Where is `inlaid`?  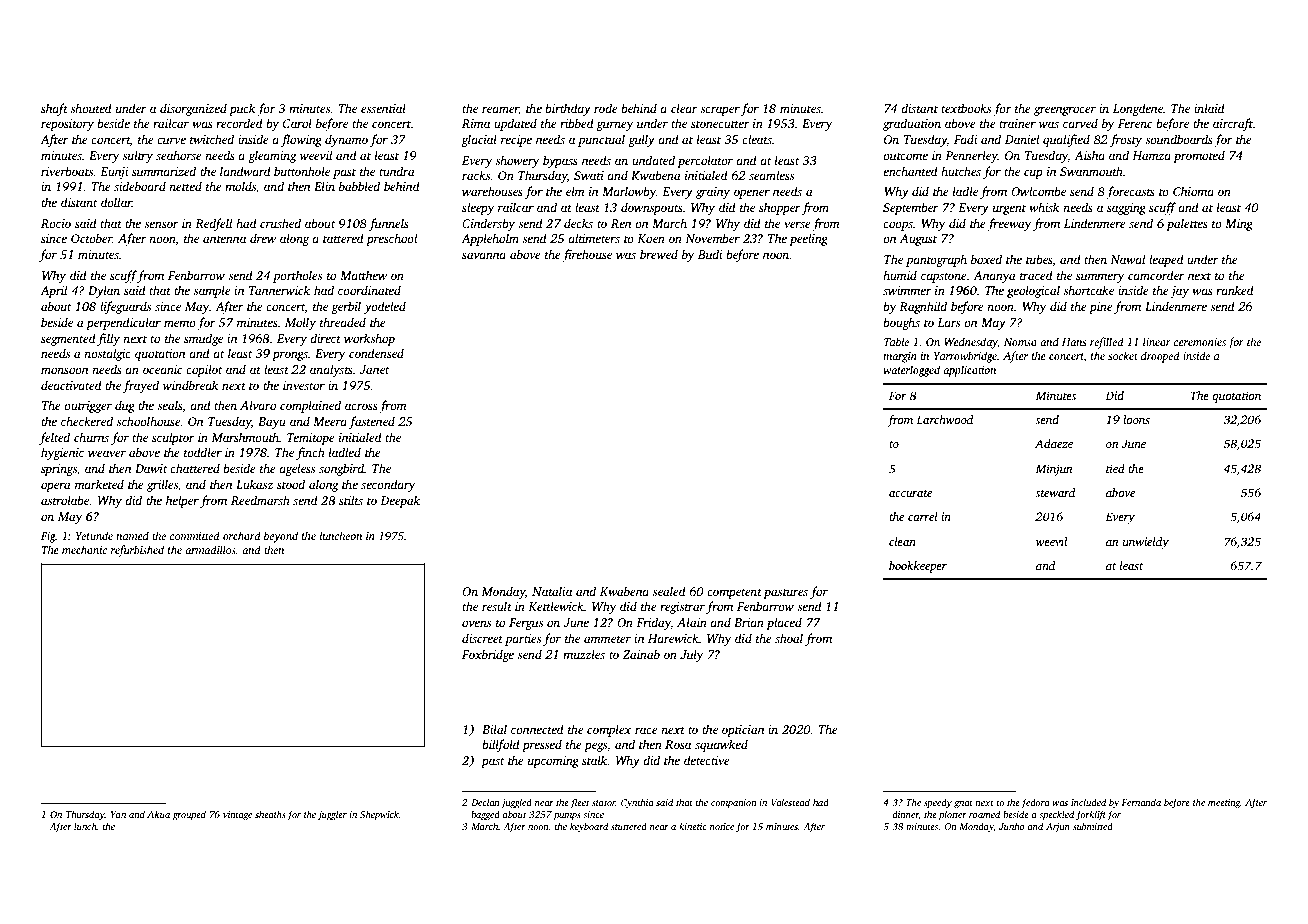
inlaid is located at coordinates (1209, 108).
